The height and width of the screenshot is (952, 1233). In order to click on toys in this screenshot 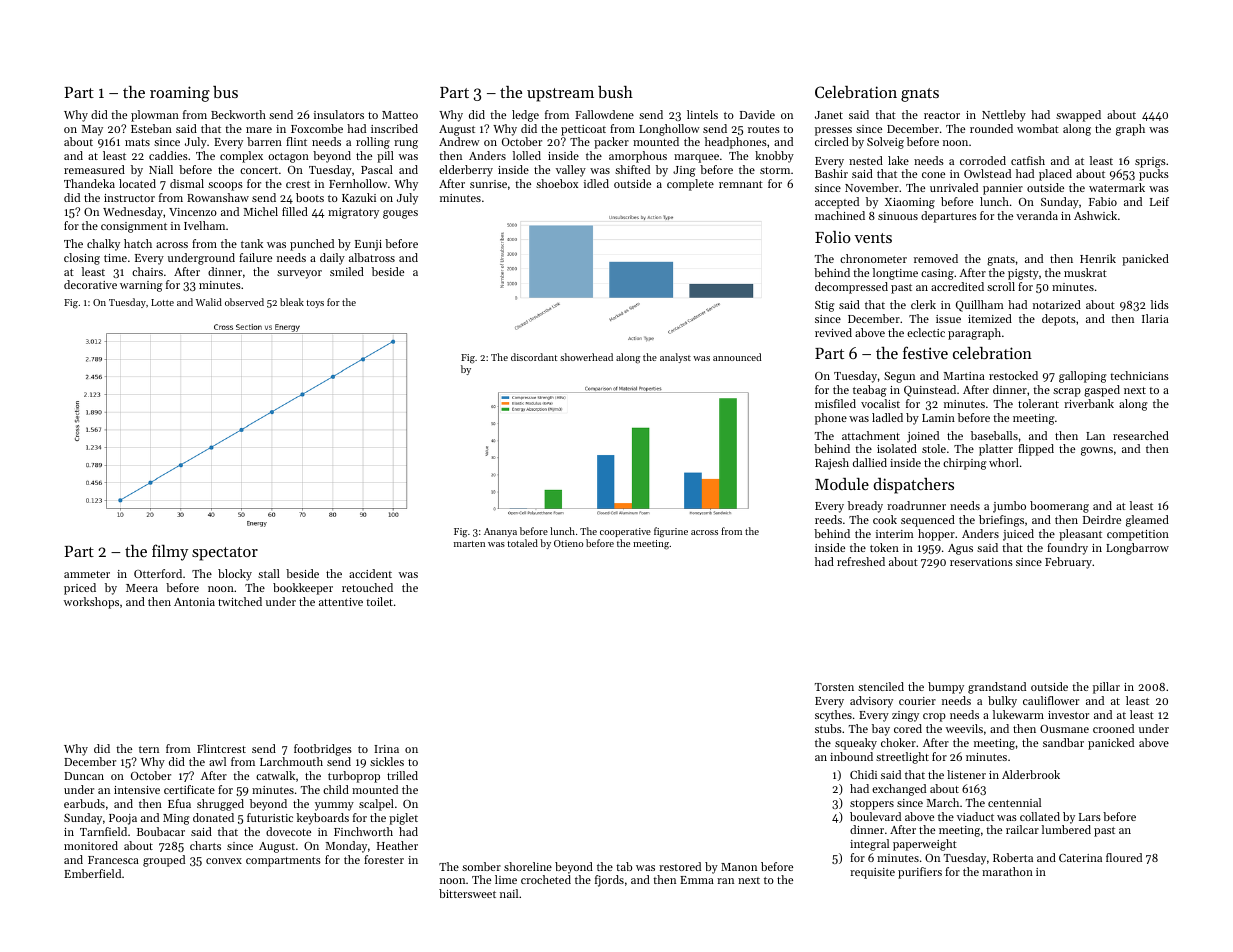, I will do `click(315, 304)`.
